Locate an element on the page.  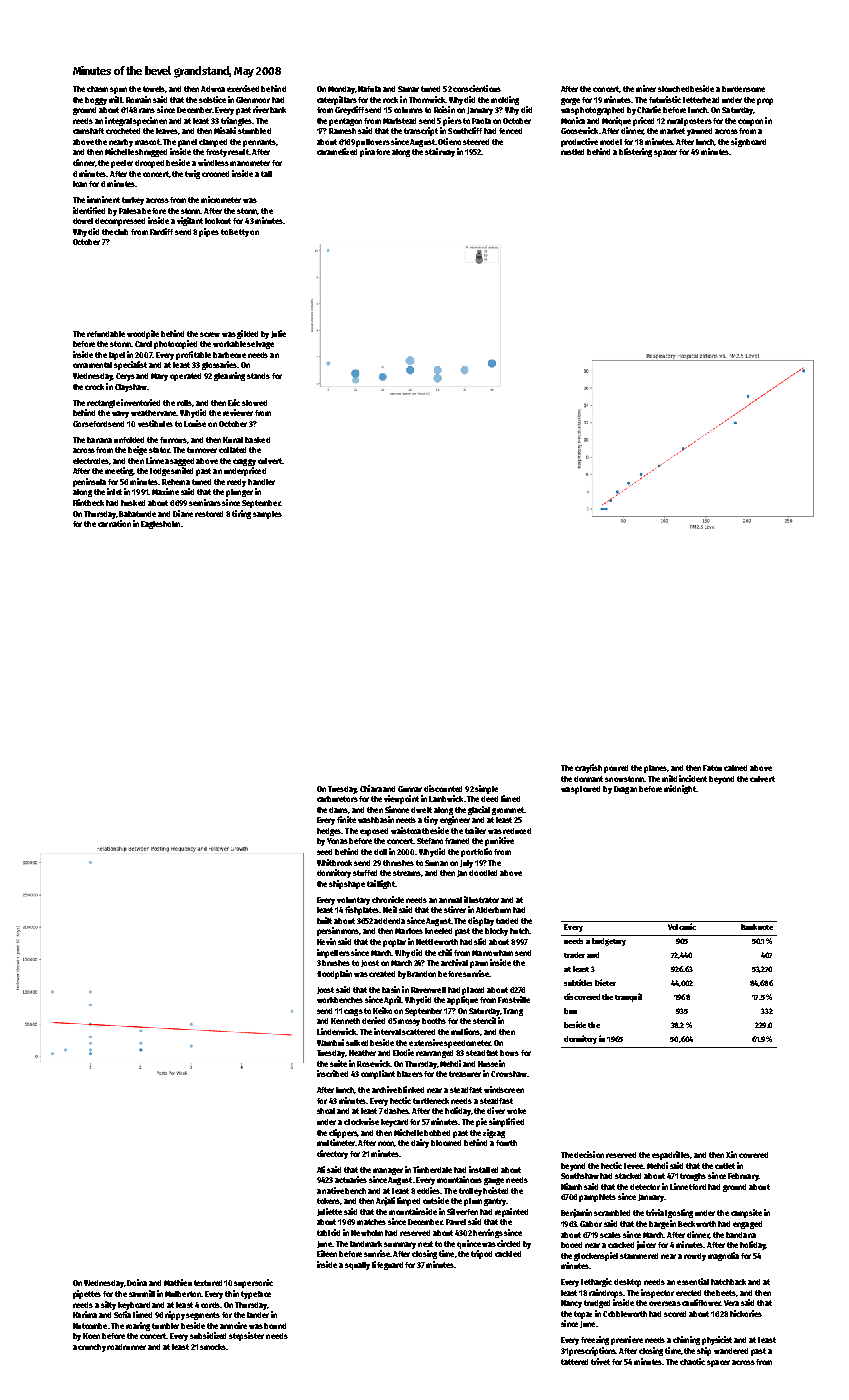
bun is located at coordinates (570, 1011).
